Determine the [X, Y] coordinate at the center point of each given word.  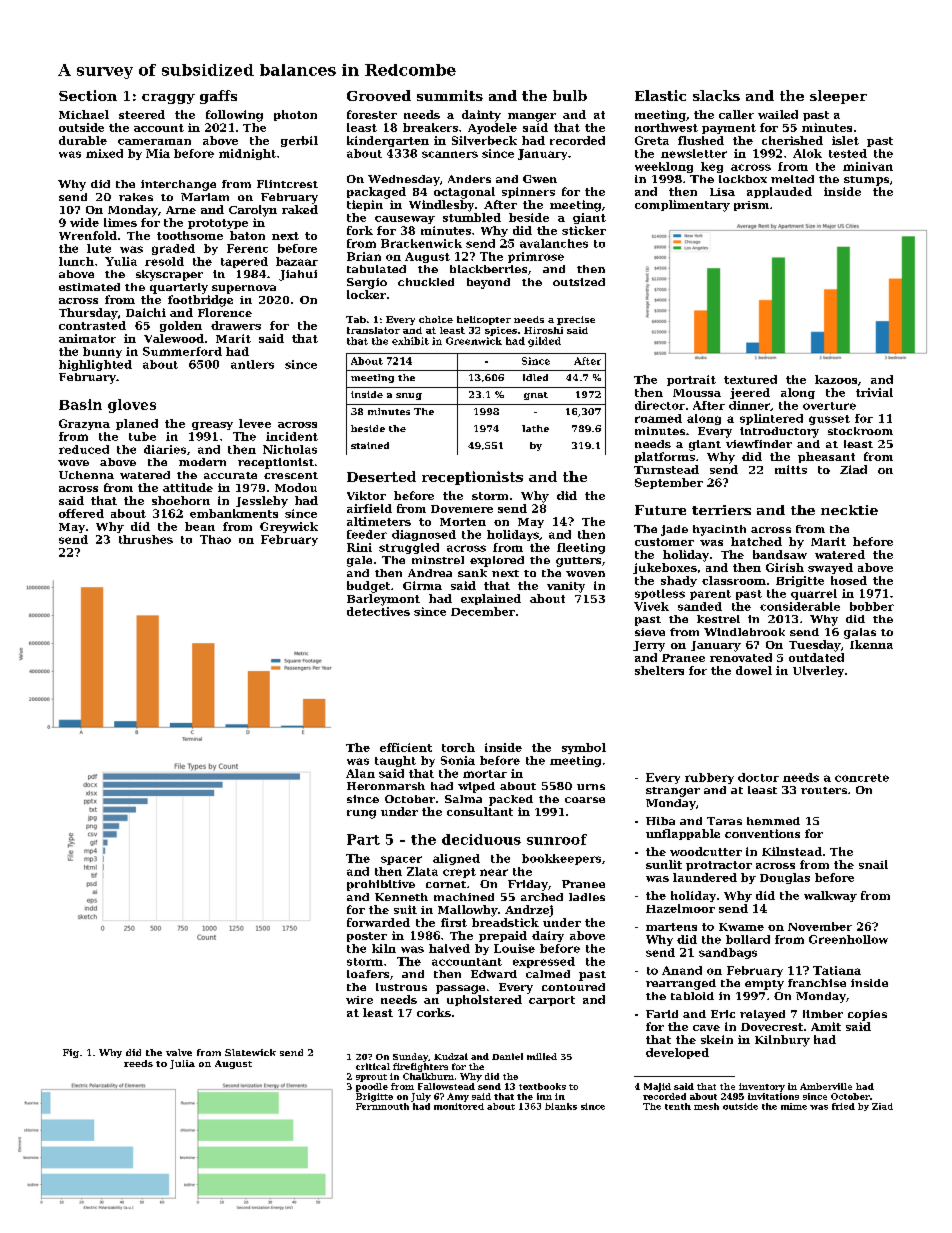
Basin [80, 404]
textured [750, 379]
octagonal [464, 193]
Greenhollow [848, 939]
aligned [456, 859]
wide [84, 222]
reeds [138, 1063]
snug [409, 396]
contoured [573, 987]
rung [361, 814]
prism [751, 206]
